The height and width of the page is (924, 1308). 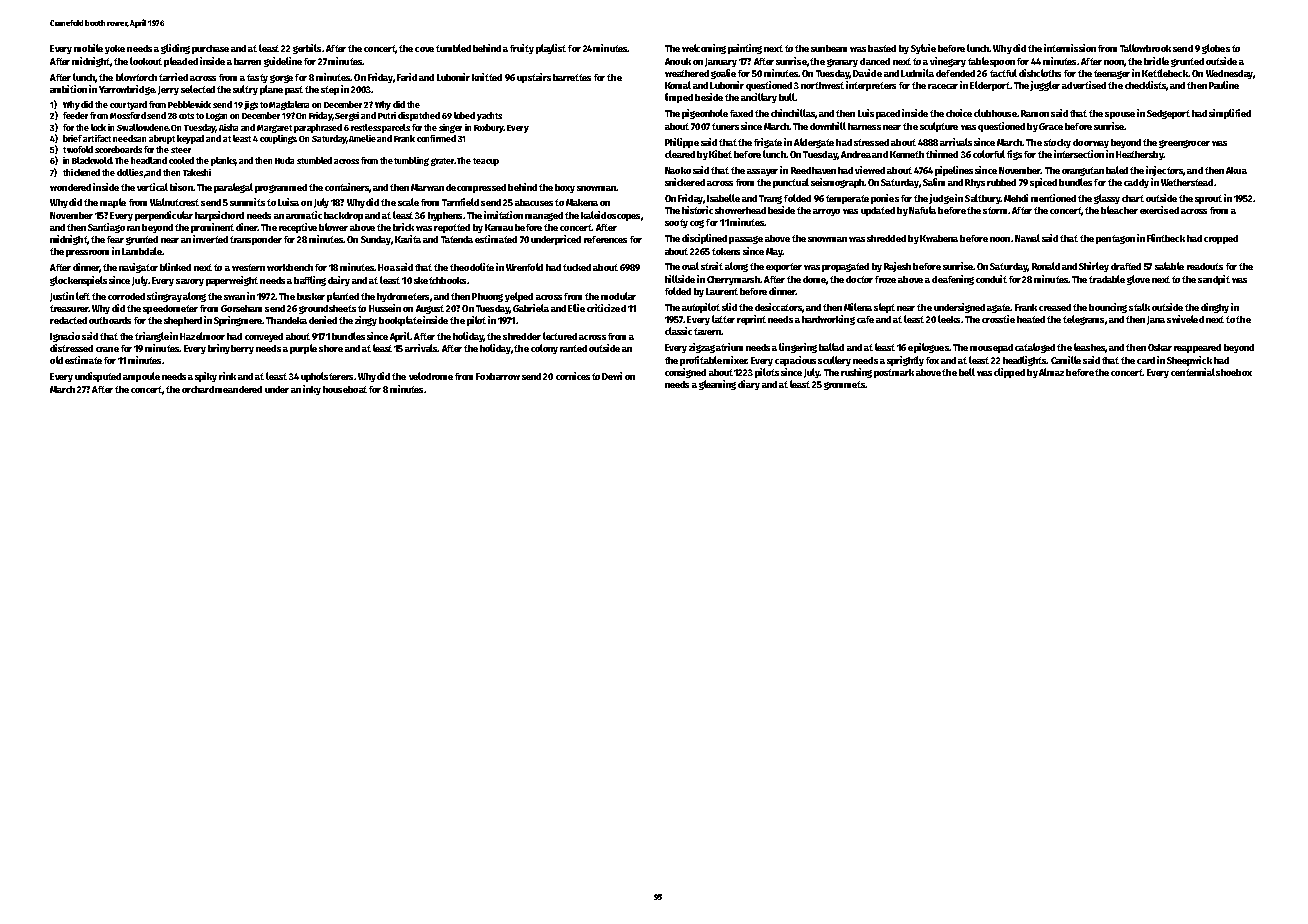 What do you see at coordinates (678, 61) in the page?
I see `Anouk` at bounding box center [678, 61].
